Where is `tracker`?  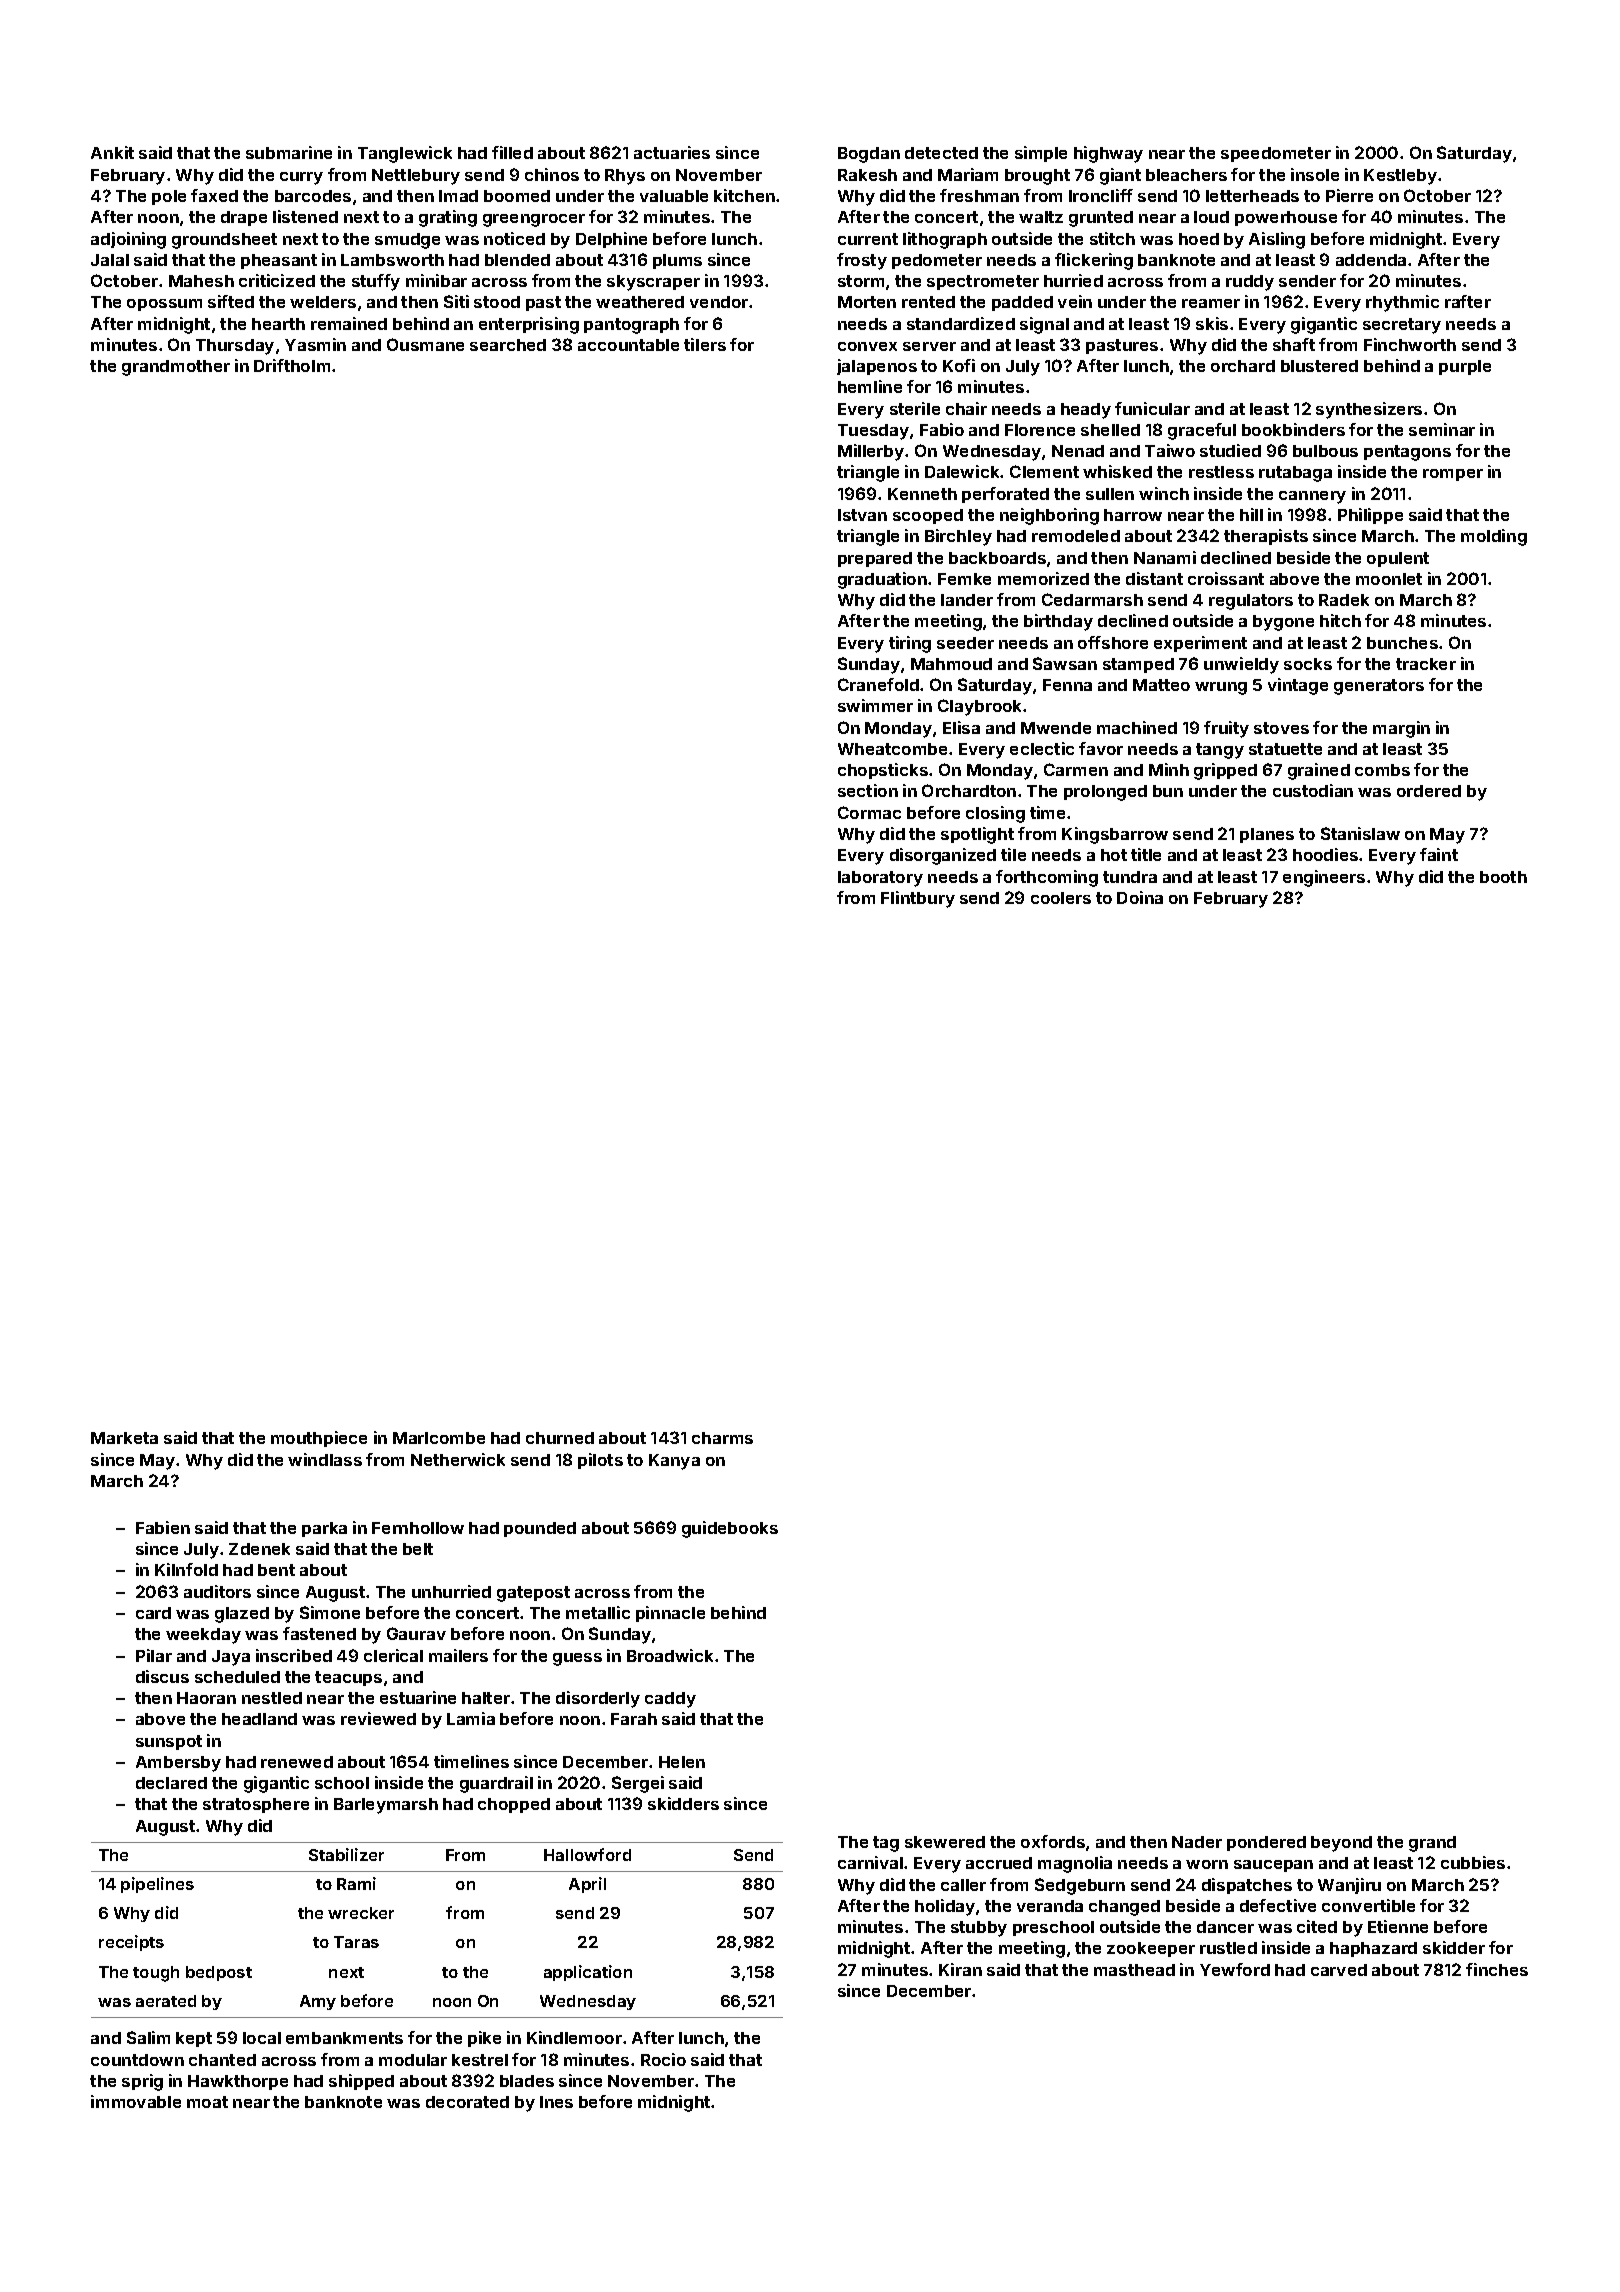 tracker is located at coordinates (1426, 664).
